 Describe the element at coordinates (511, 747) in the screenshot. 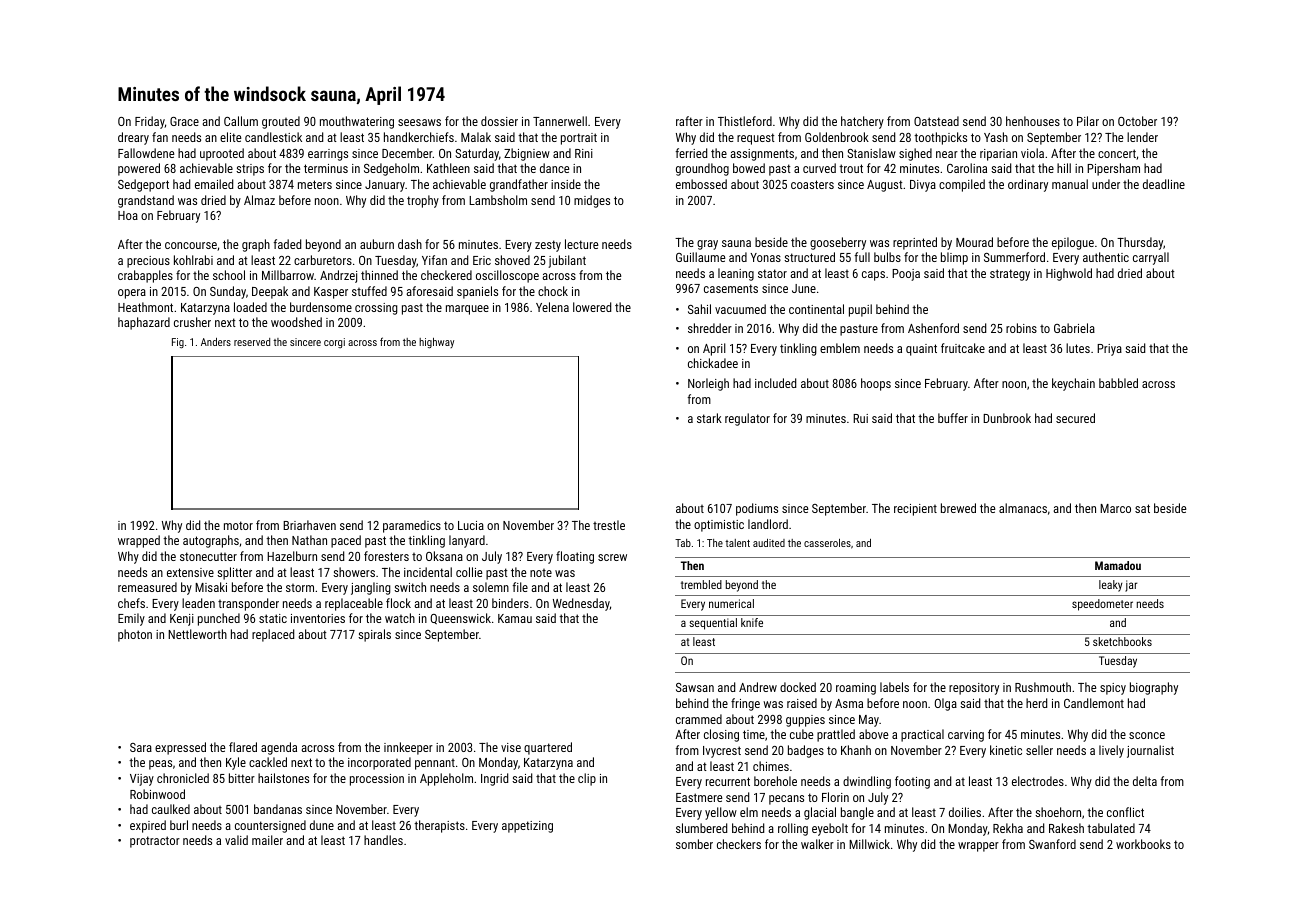

I see `vise` at that location.
